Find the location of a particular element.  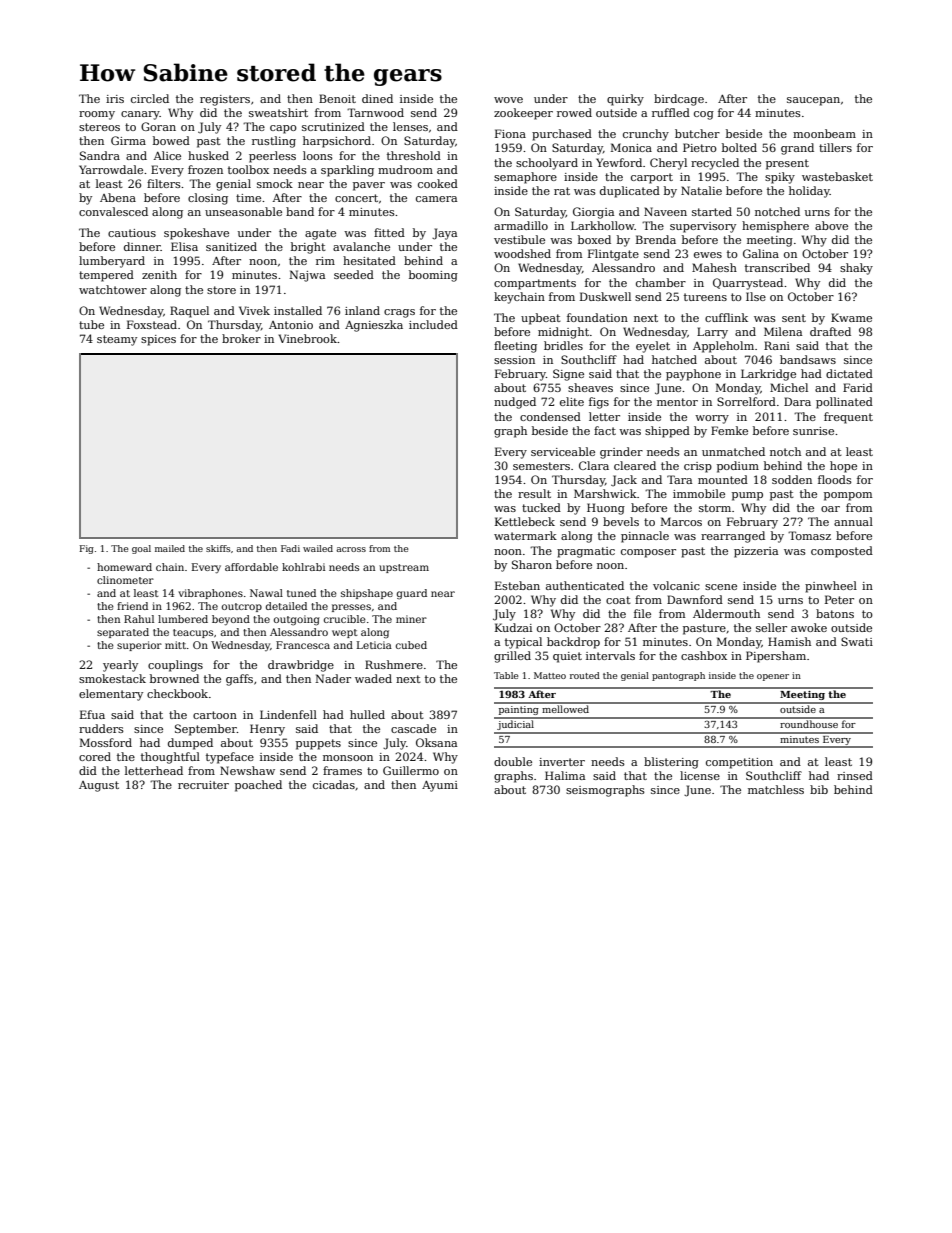

payphone is located at coordinates (693, 375).
